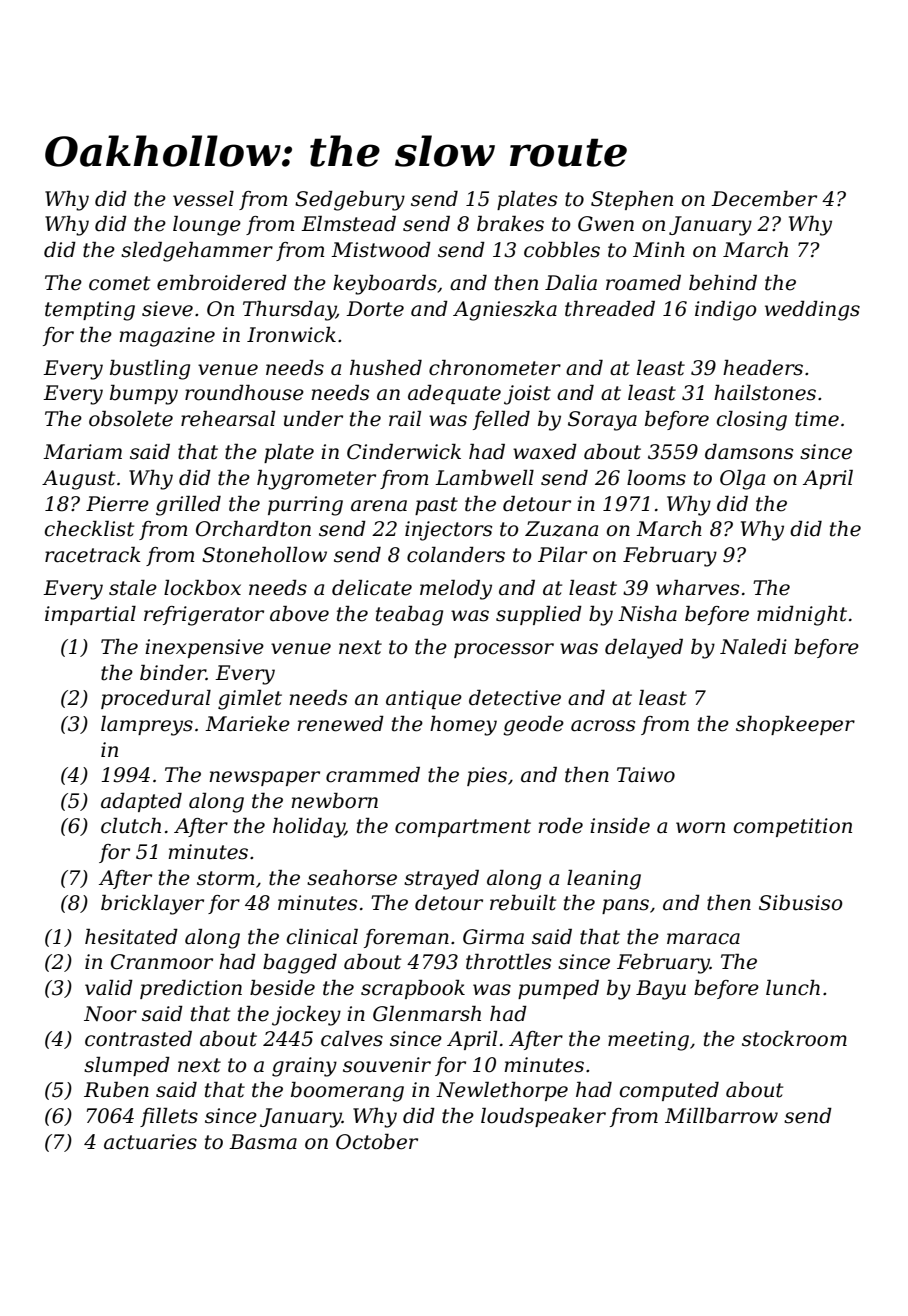 The width and height of the document is (908, 1316). What do you see at coordinates (795, 725) in the document?
I see `shopkeeper` at bounding box center [795, 725].
